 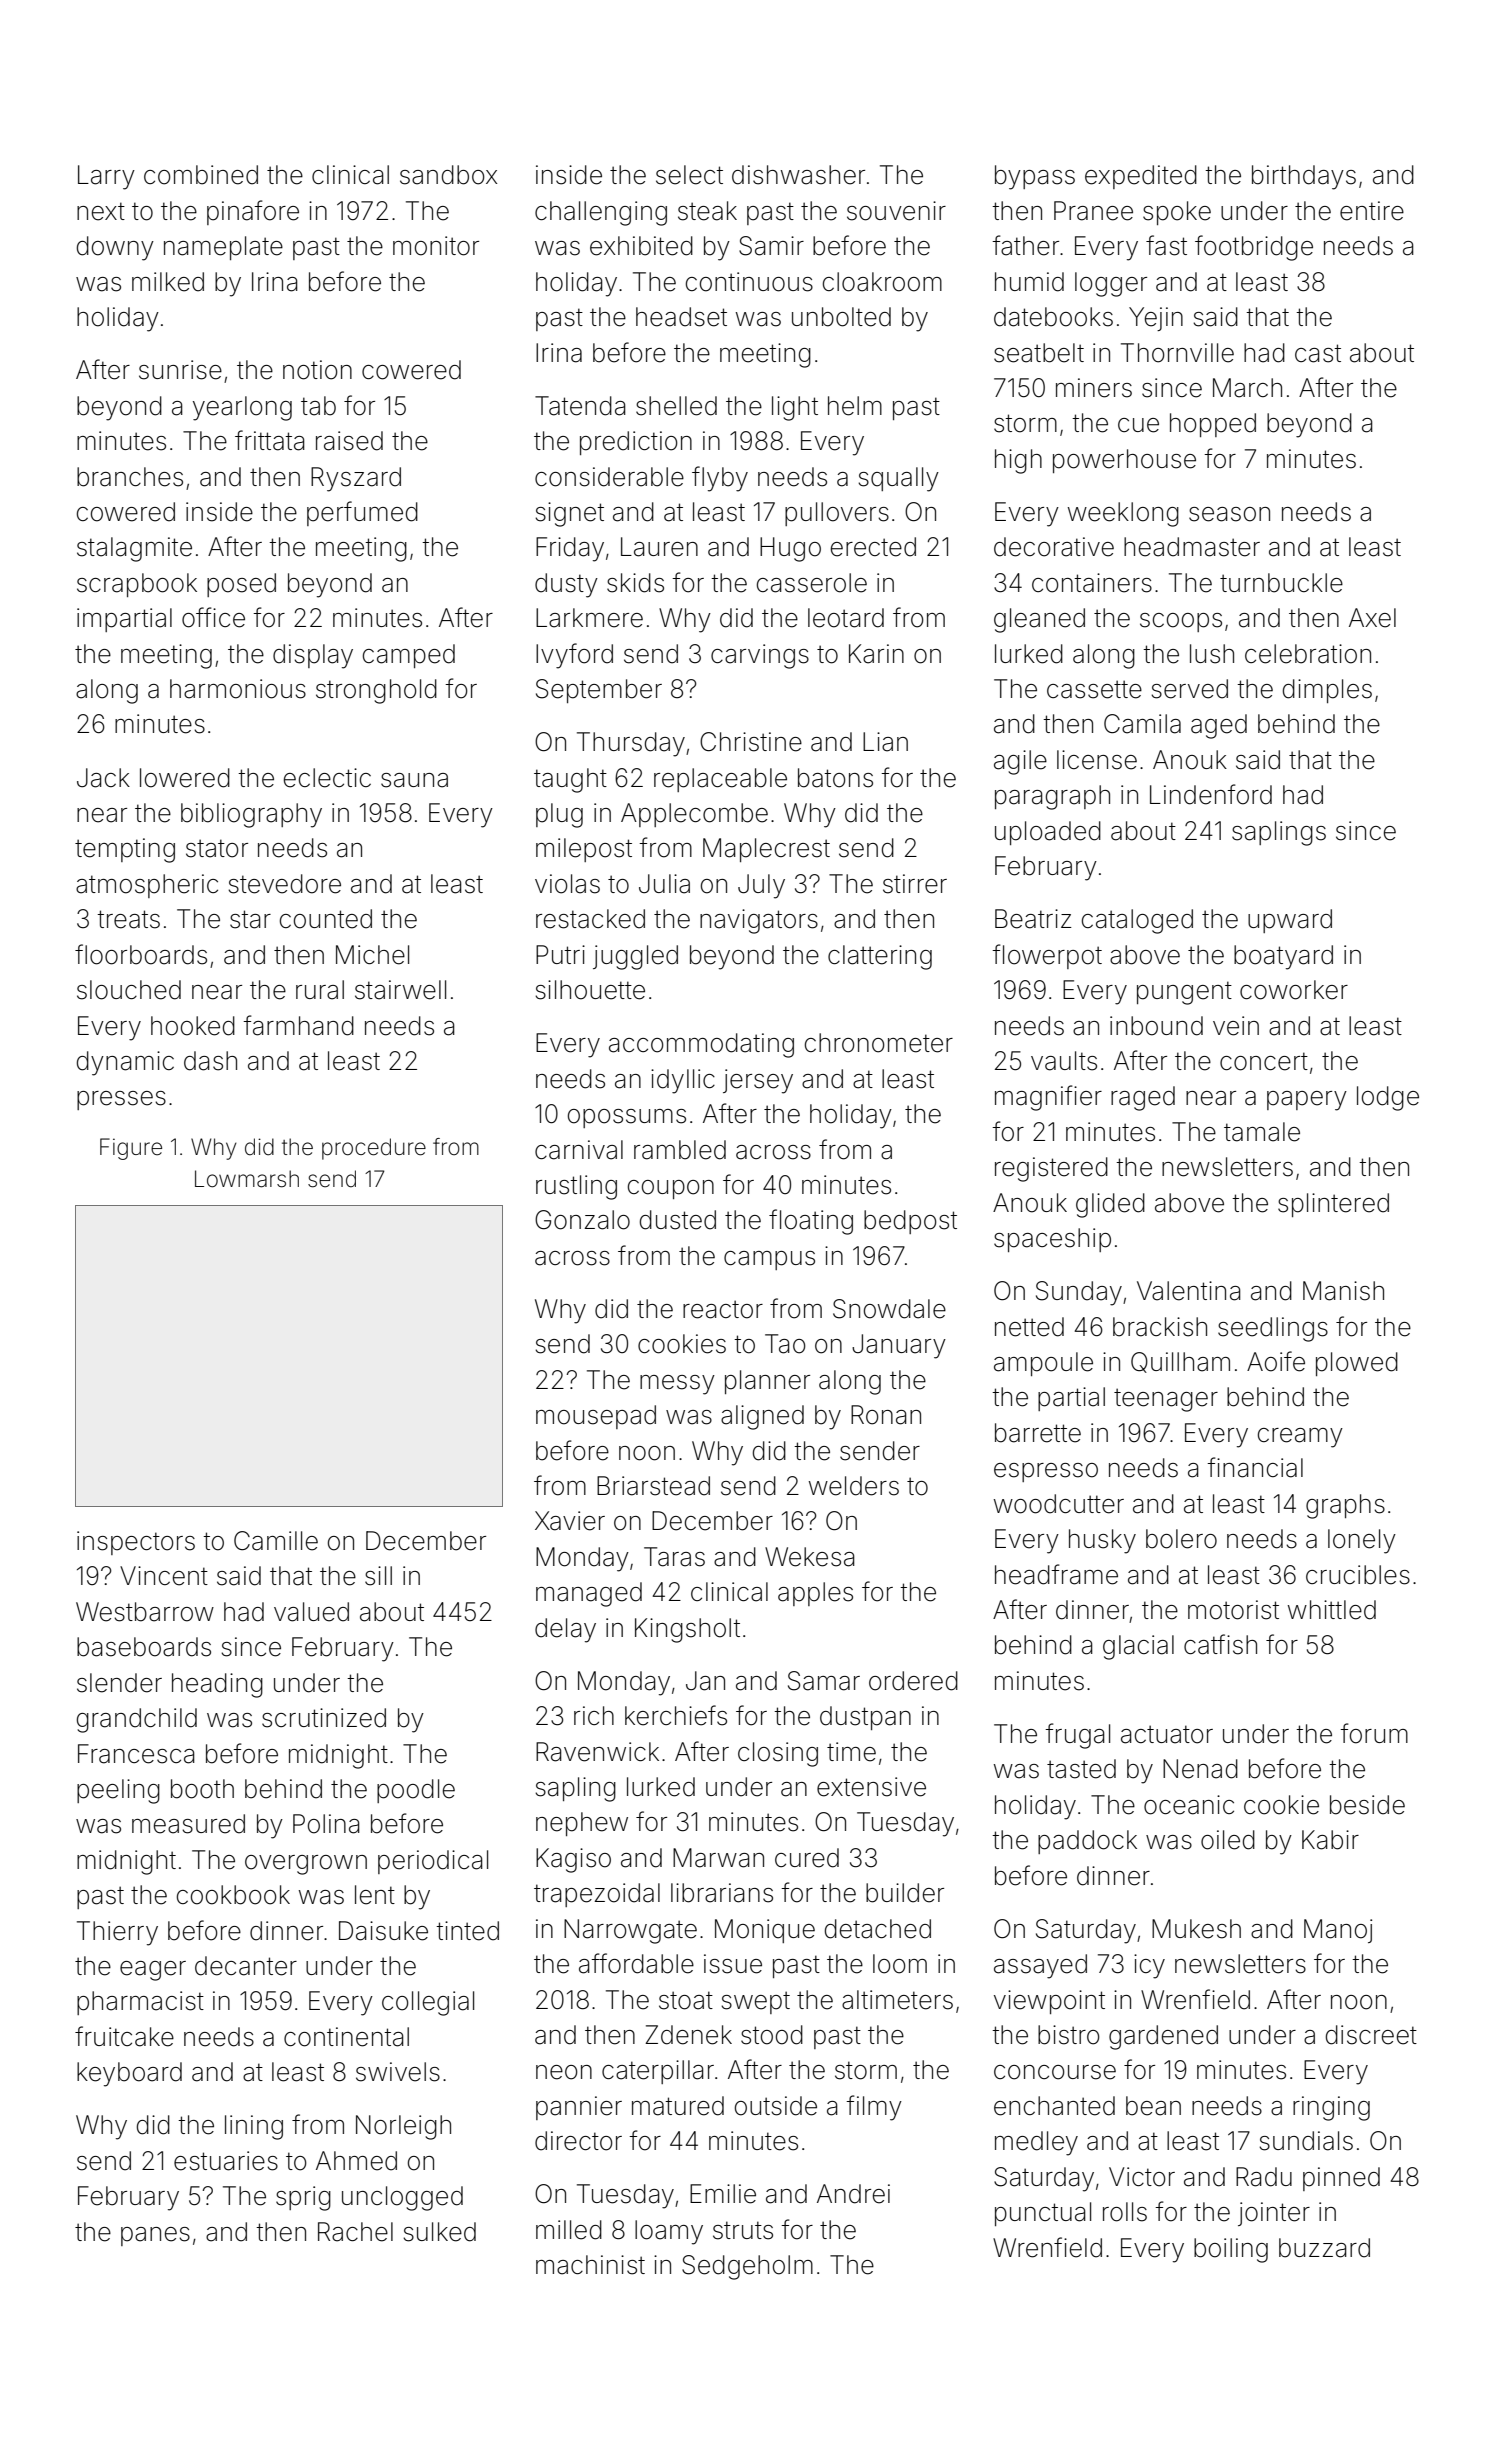 I want to click on splintered, so click(x=1333, y=1205).
